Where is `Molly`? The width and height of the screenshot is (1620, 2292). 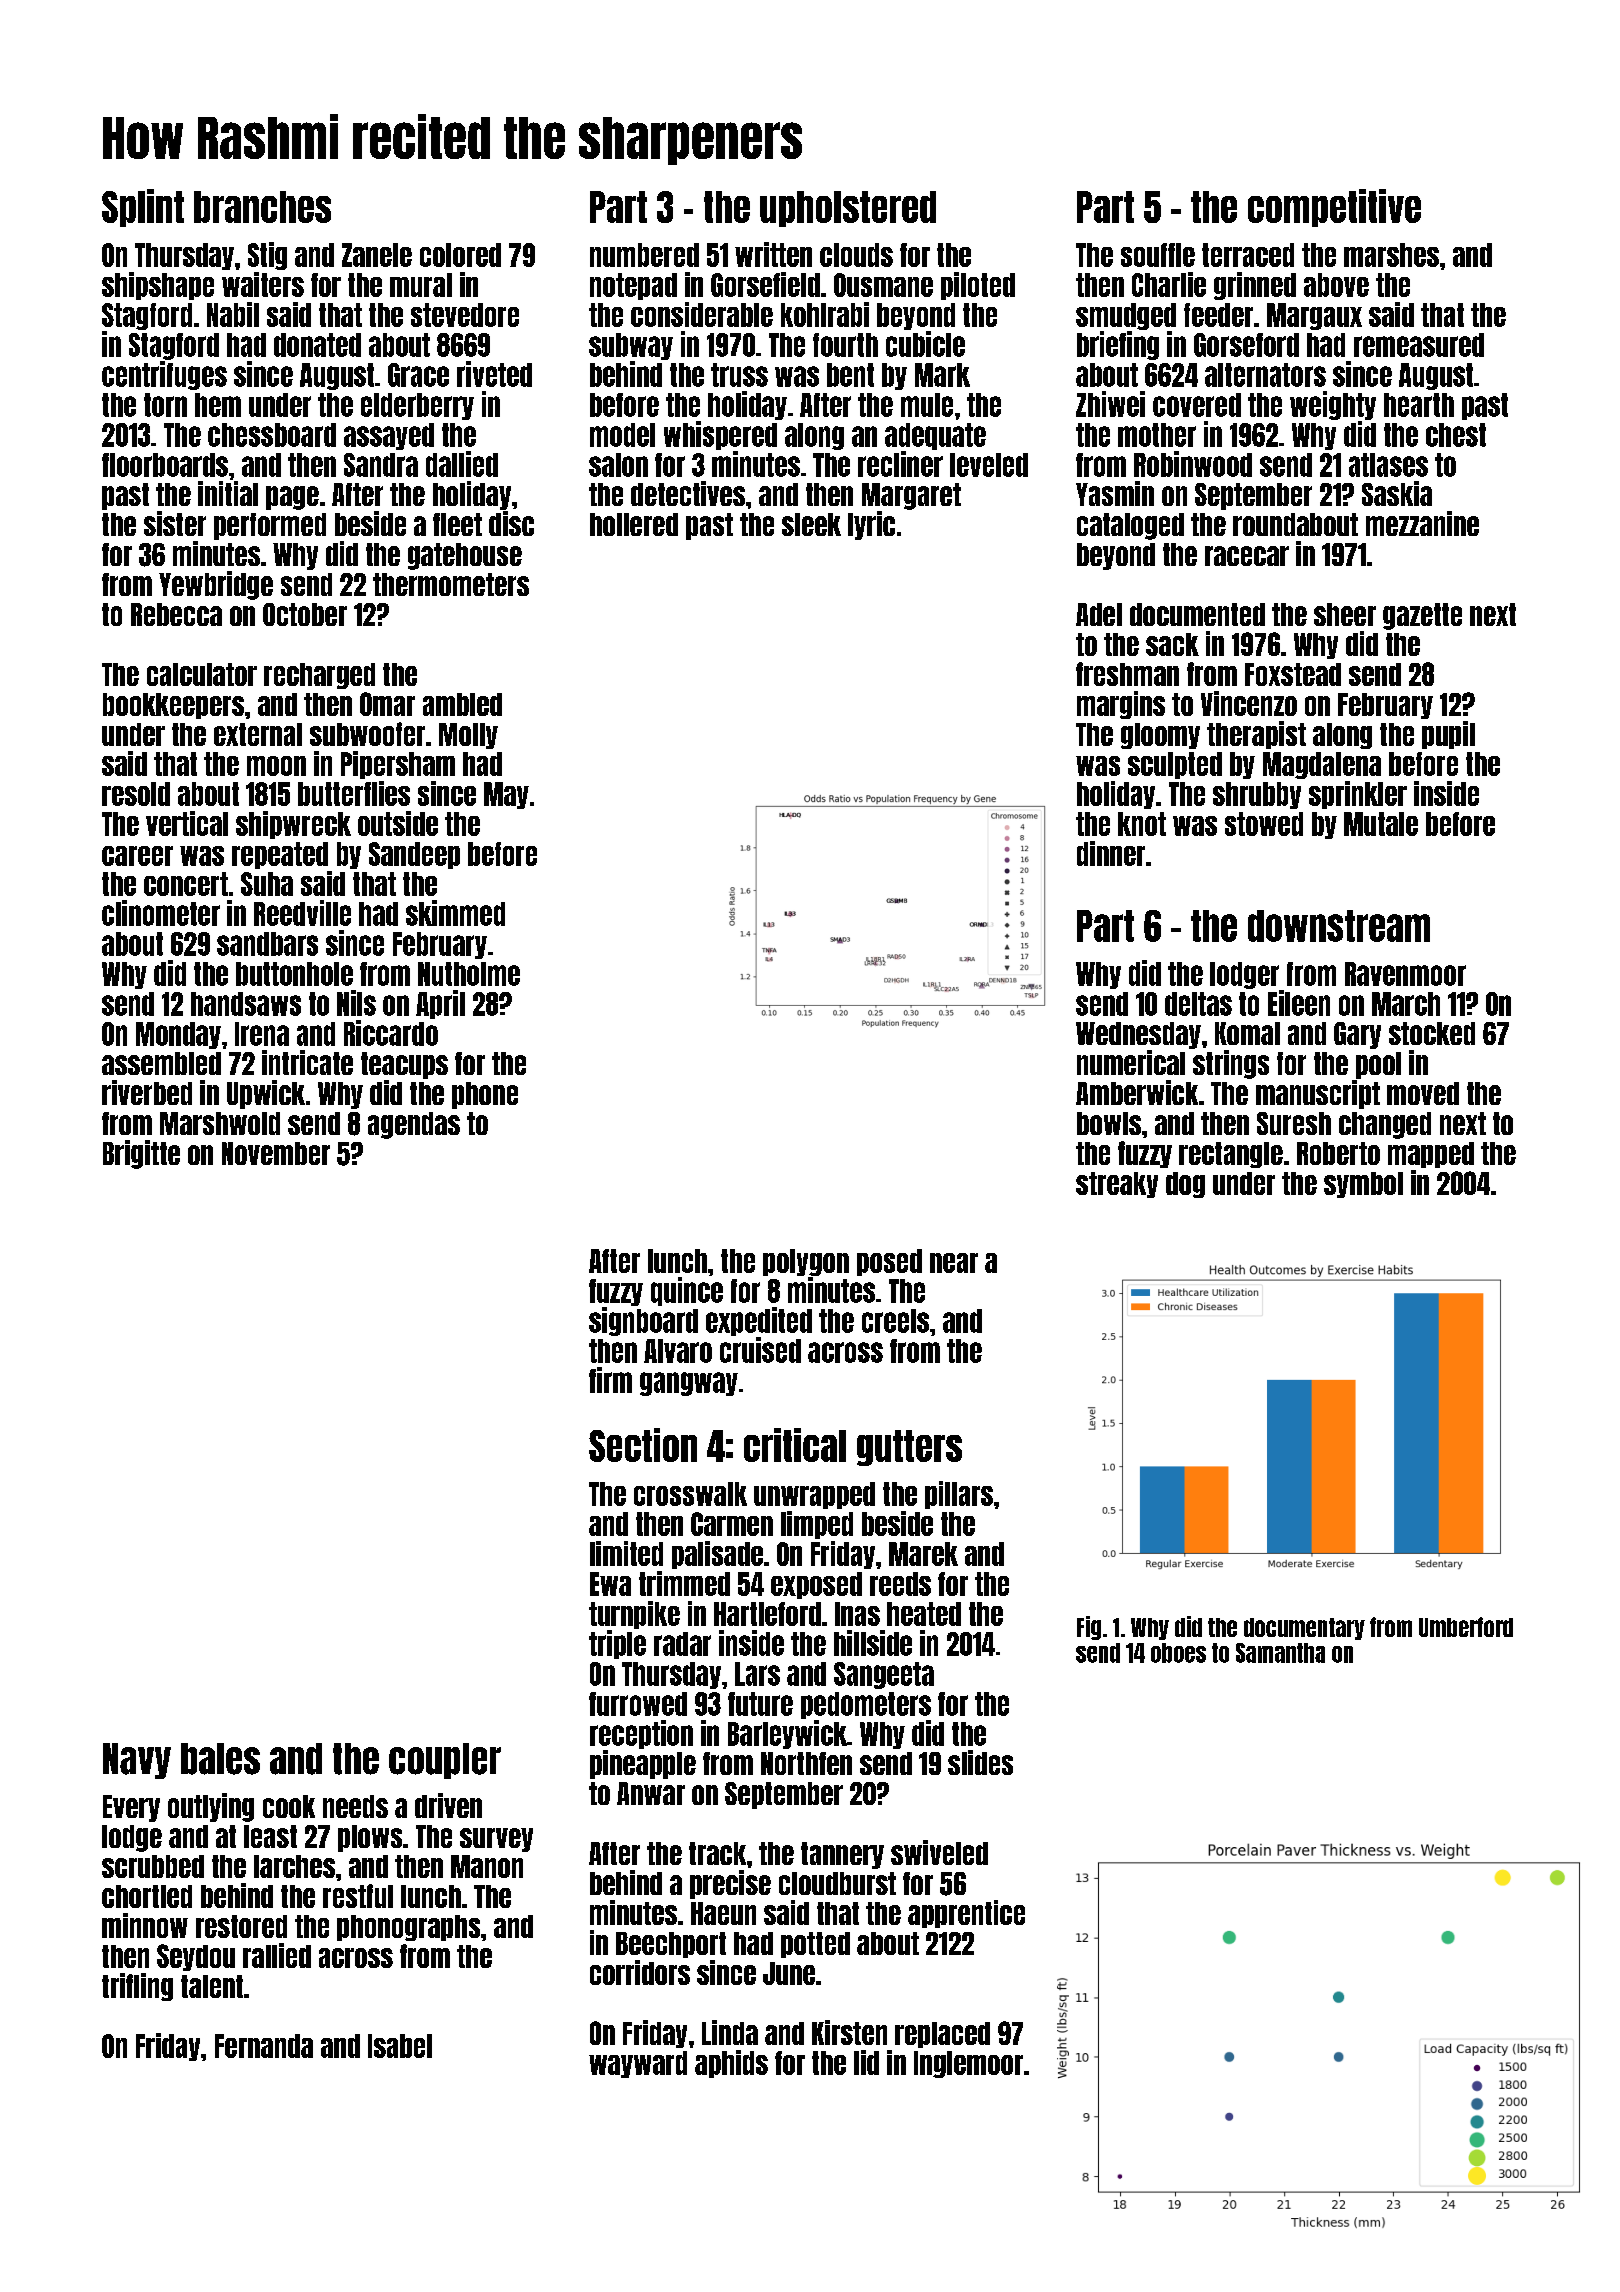 Molly is located at coordinates (468, 736).
